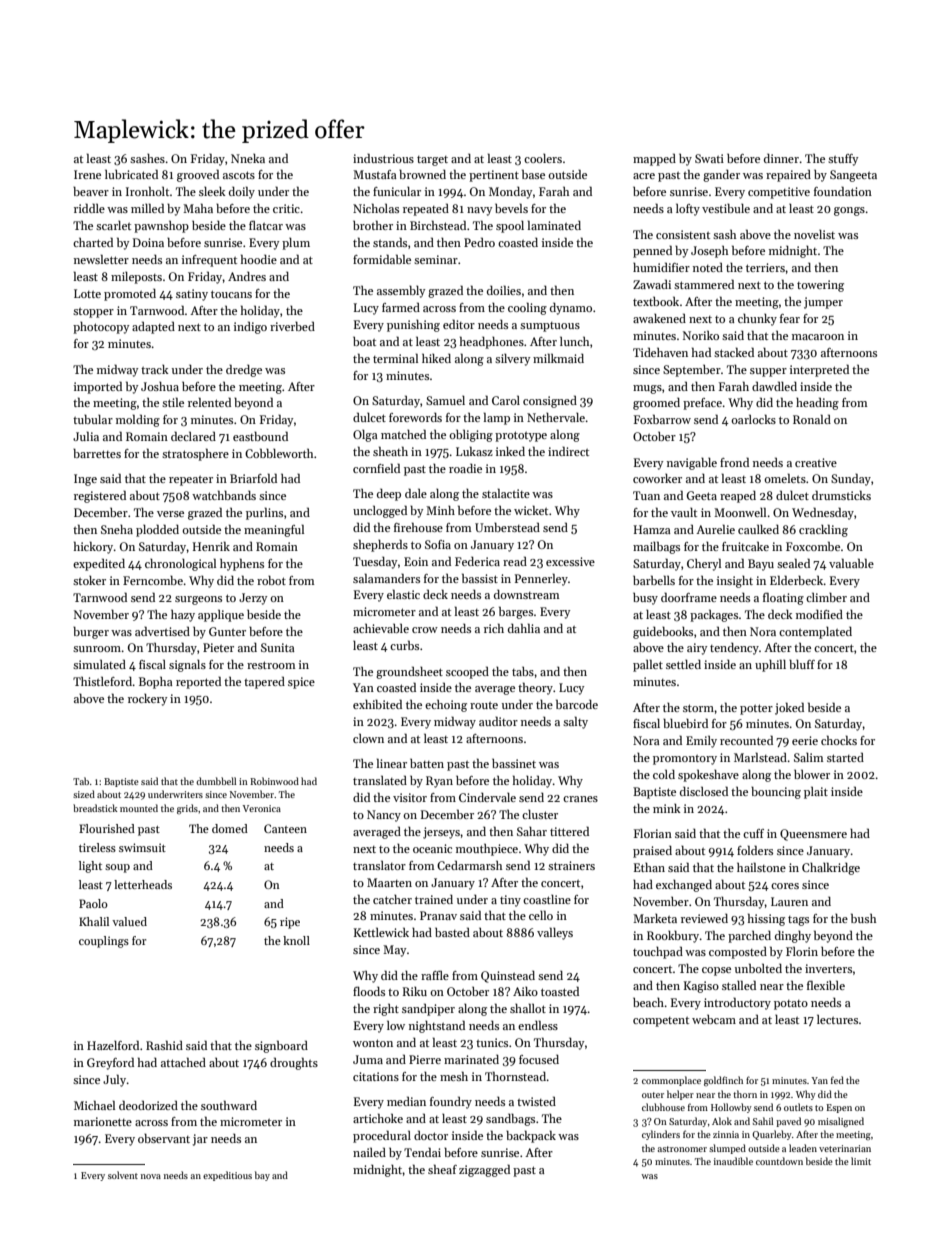  Describe the element at coordinates (162, 631) in the page. I see `advertised` at that location.
